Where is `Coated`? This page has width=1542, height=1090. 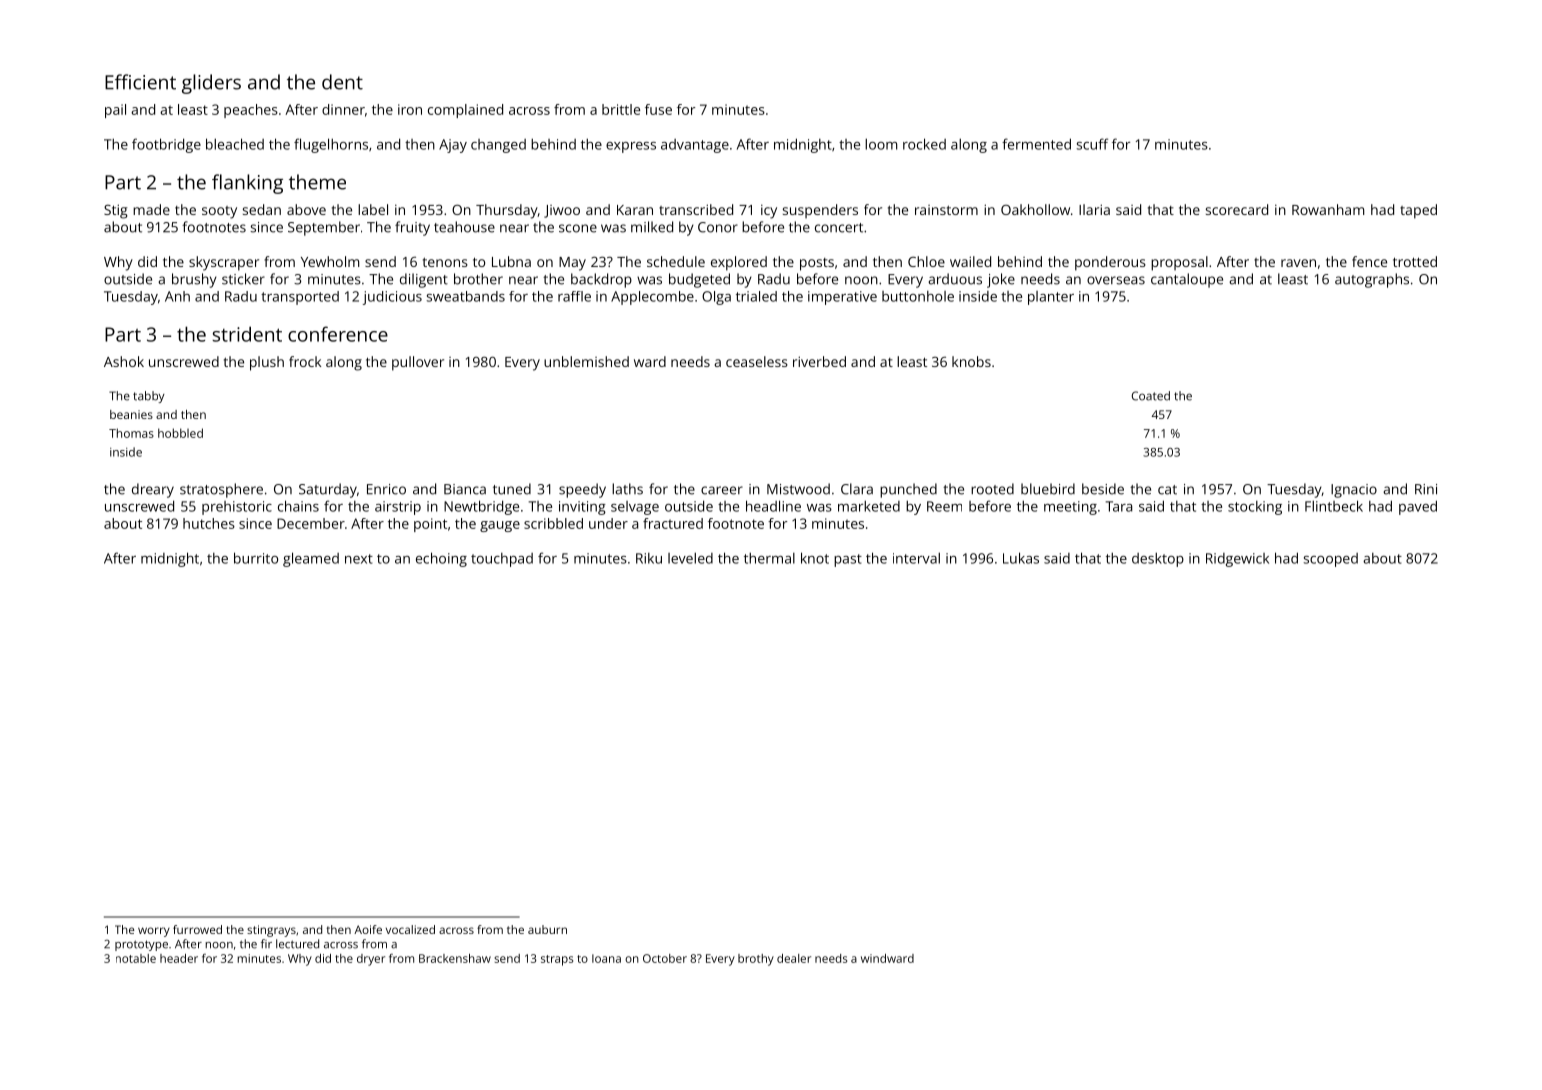 Coated is located at coordinates (1151, 396).
